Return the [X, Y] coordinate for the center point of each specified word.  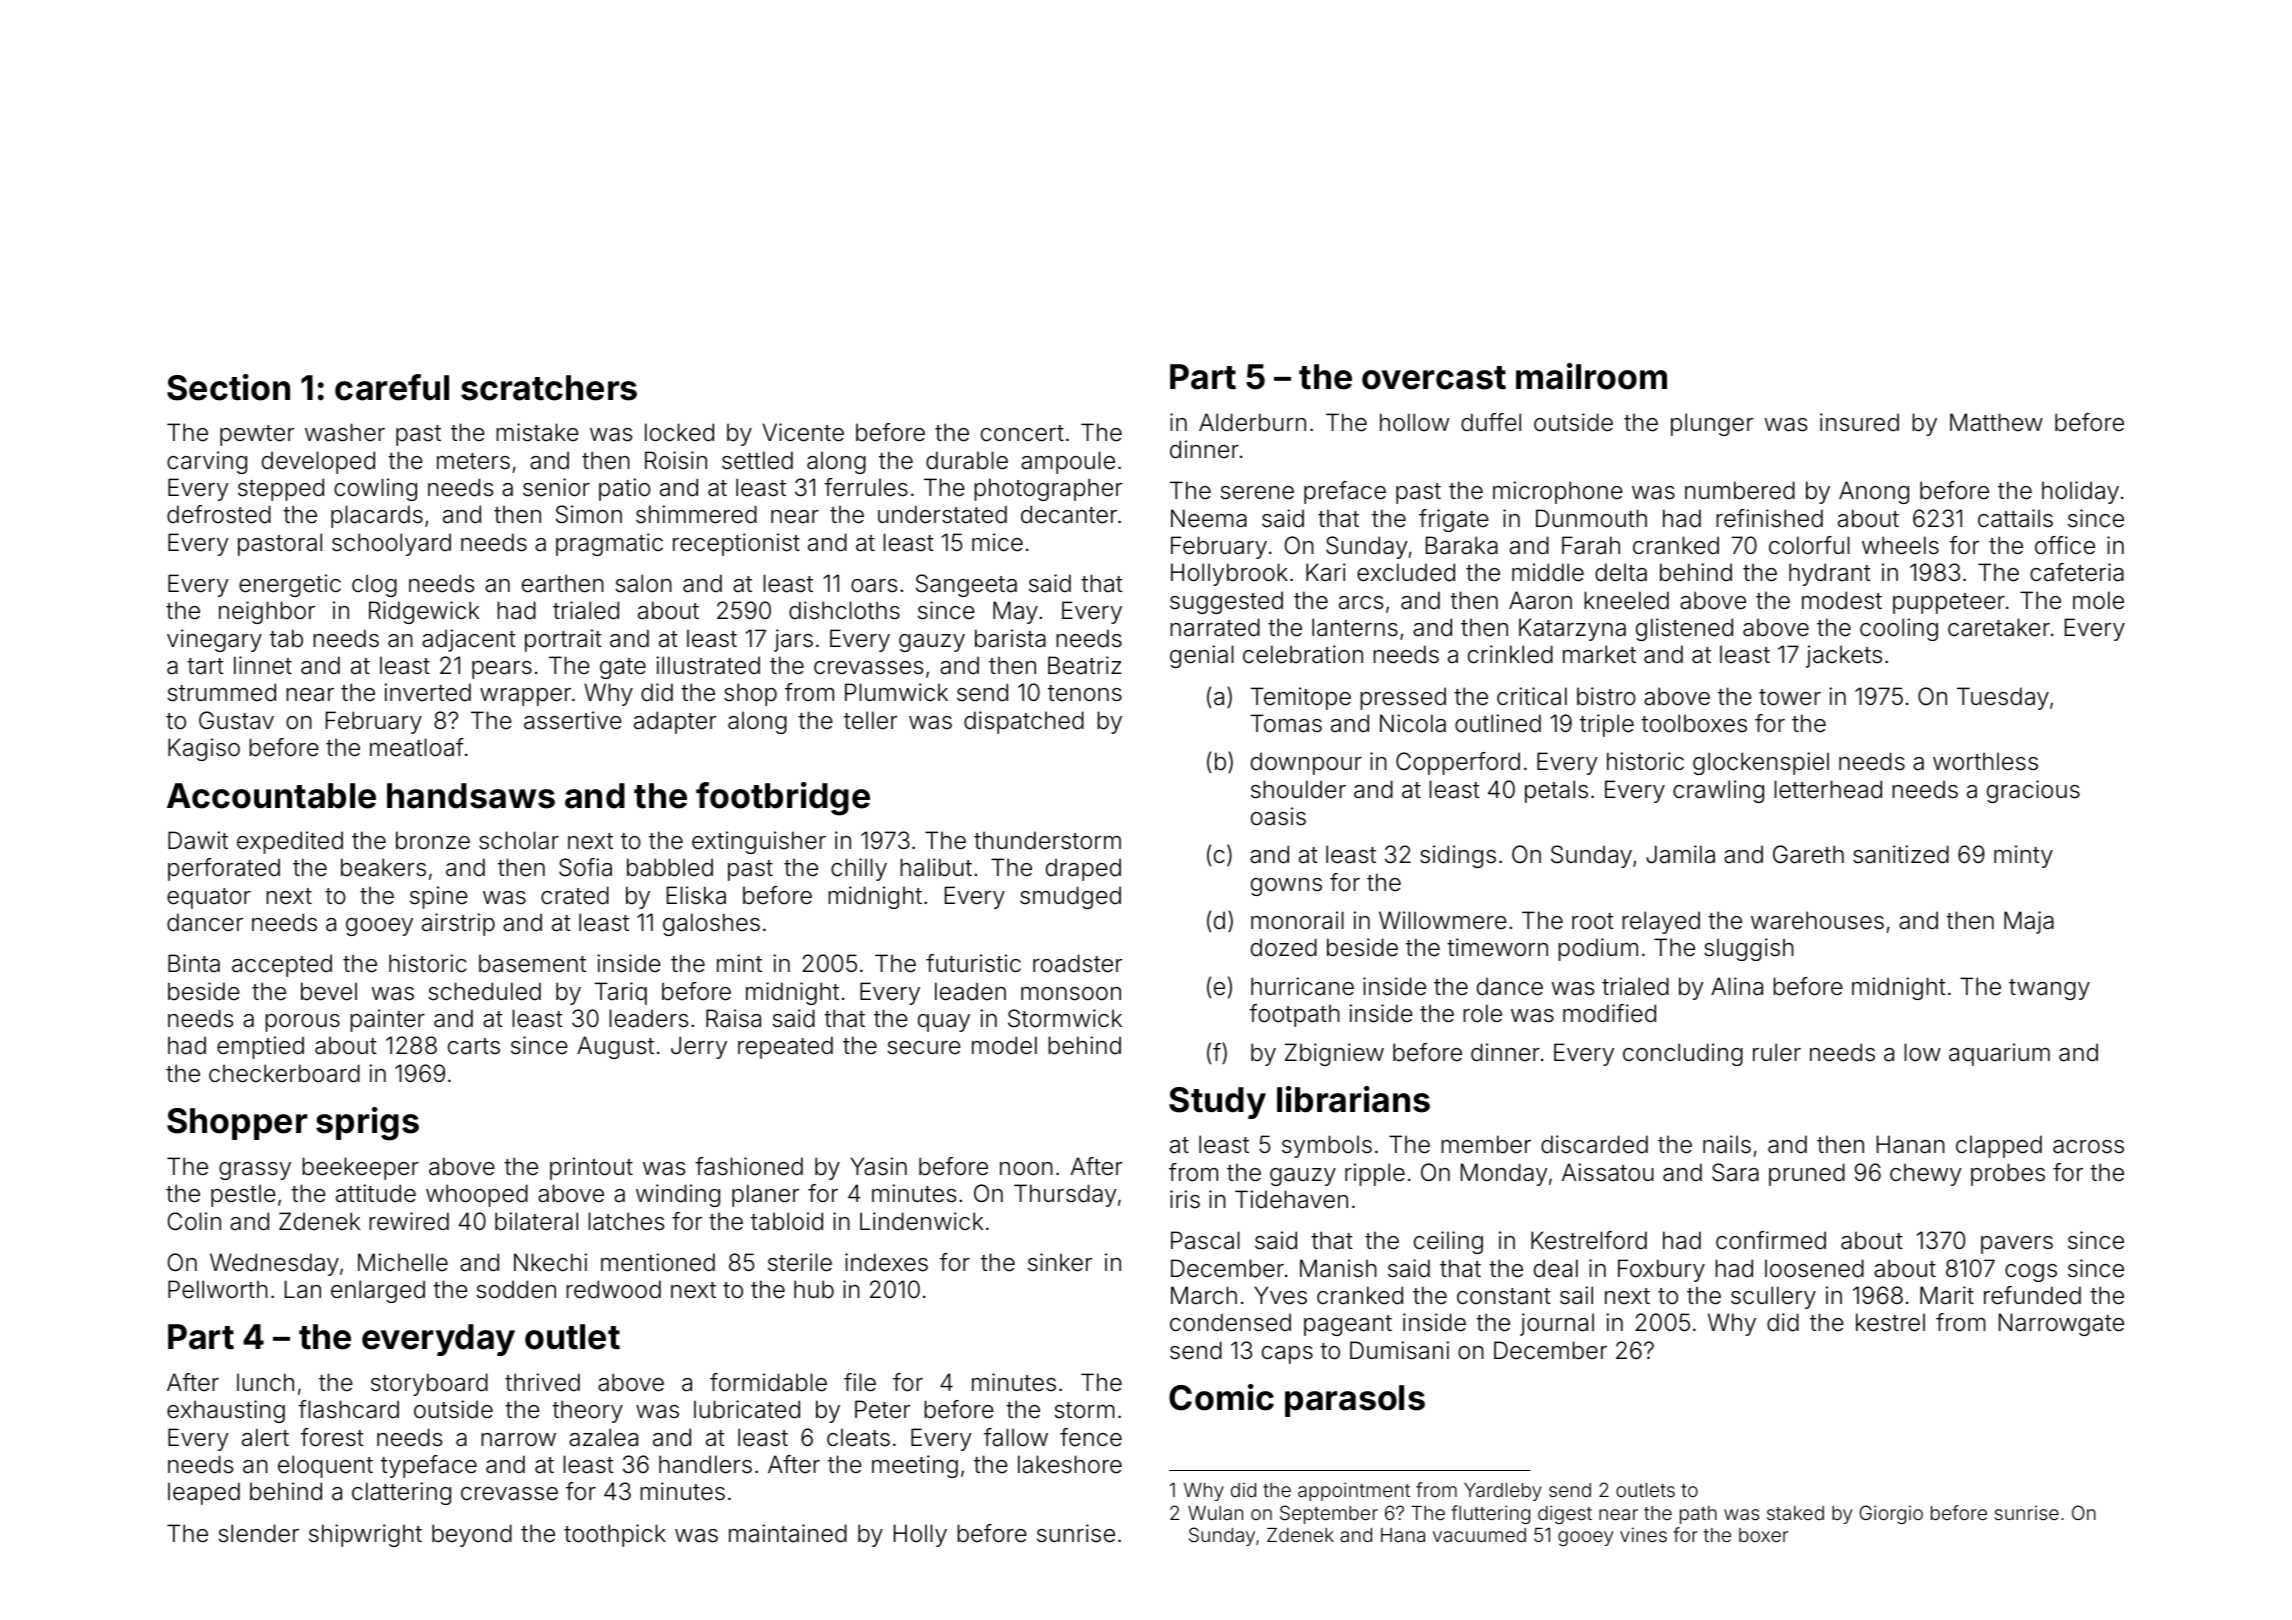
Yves [1280, 1295]
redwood [613, 1289]
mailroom [1591, 376]
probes [2008, 1174]
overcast [1434, 378]
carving [207, 462]
